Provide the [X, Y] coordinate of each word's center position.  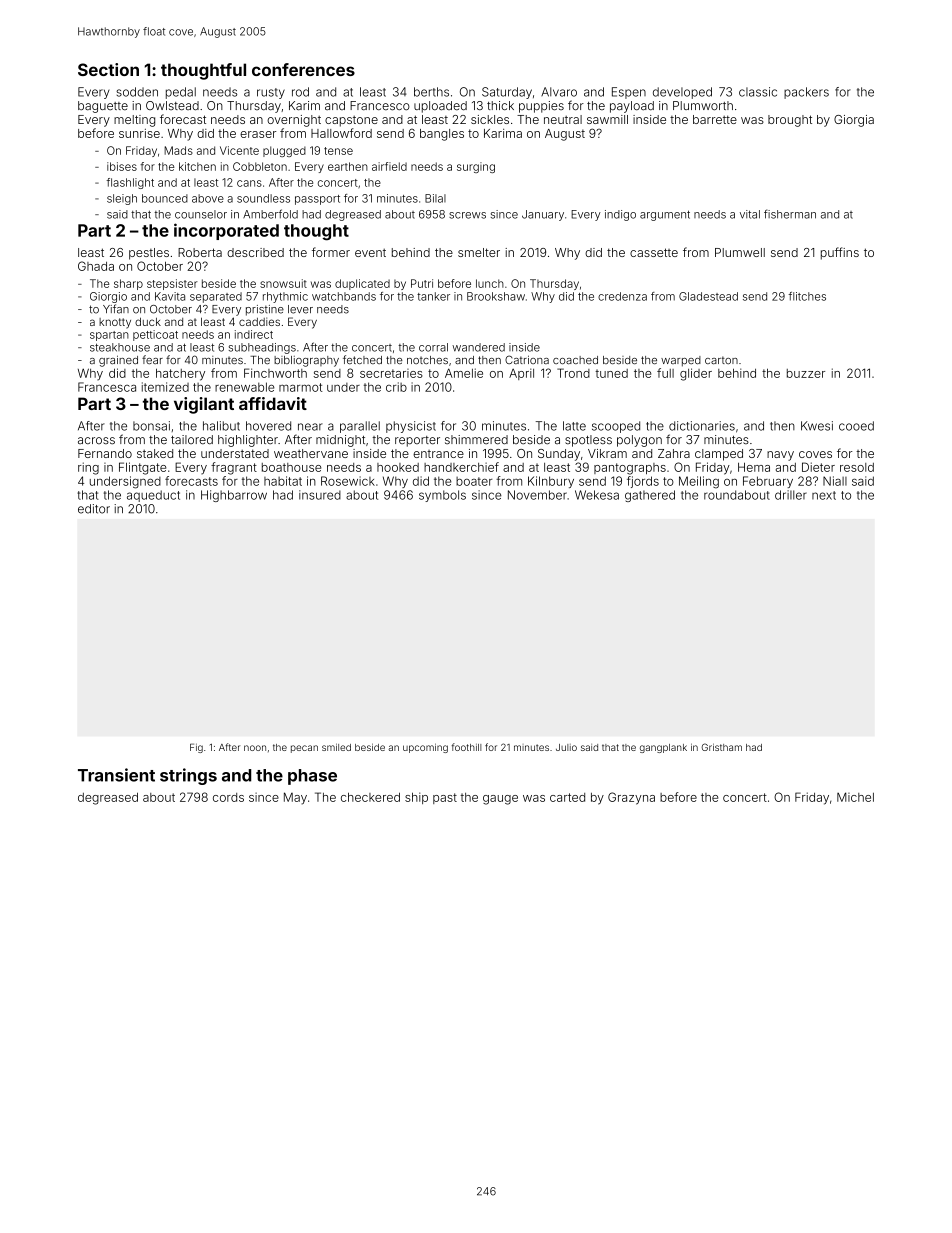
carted [567, 797]
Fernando [105, 453]
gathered [650, 496]
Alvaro [559, 92]
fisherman [790, 214]
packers [806, 93]
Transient [116, 775]
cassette [654, 252]
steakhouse [120, 347]
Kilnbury [551, 482]
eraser [258, 134]
